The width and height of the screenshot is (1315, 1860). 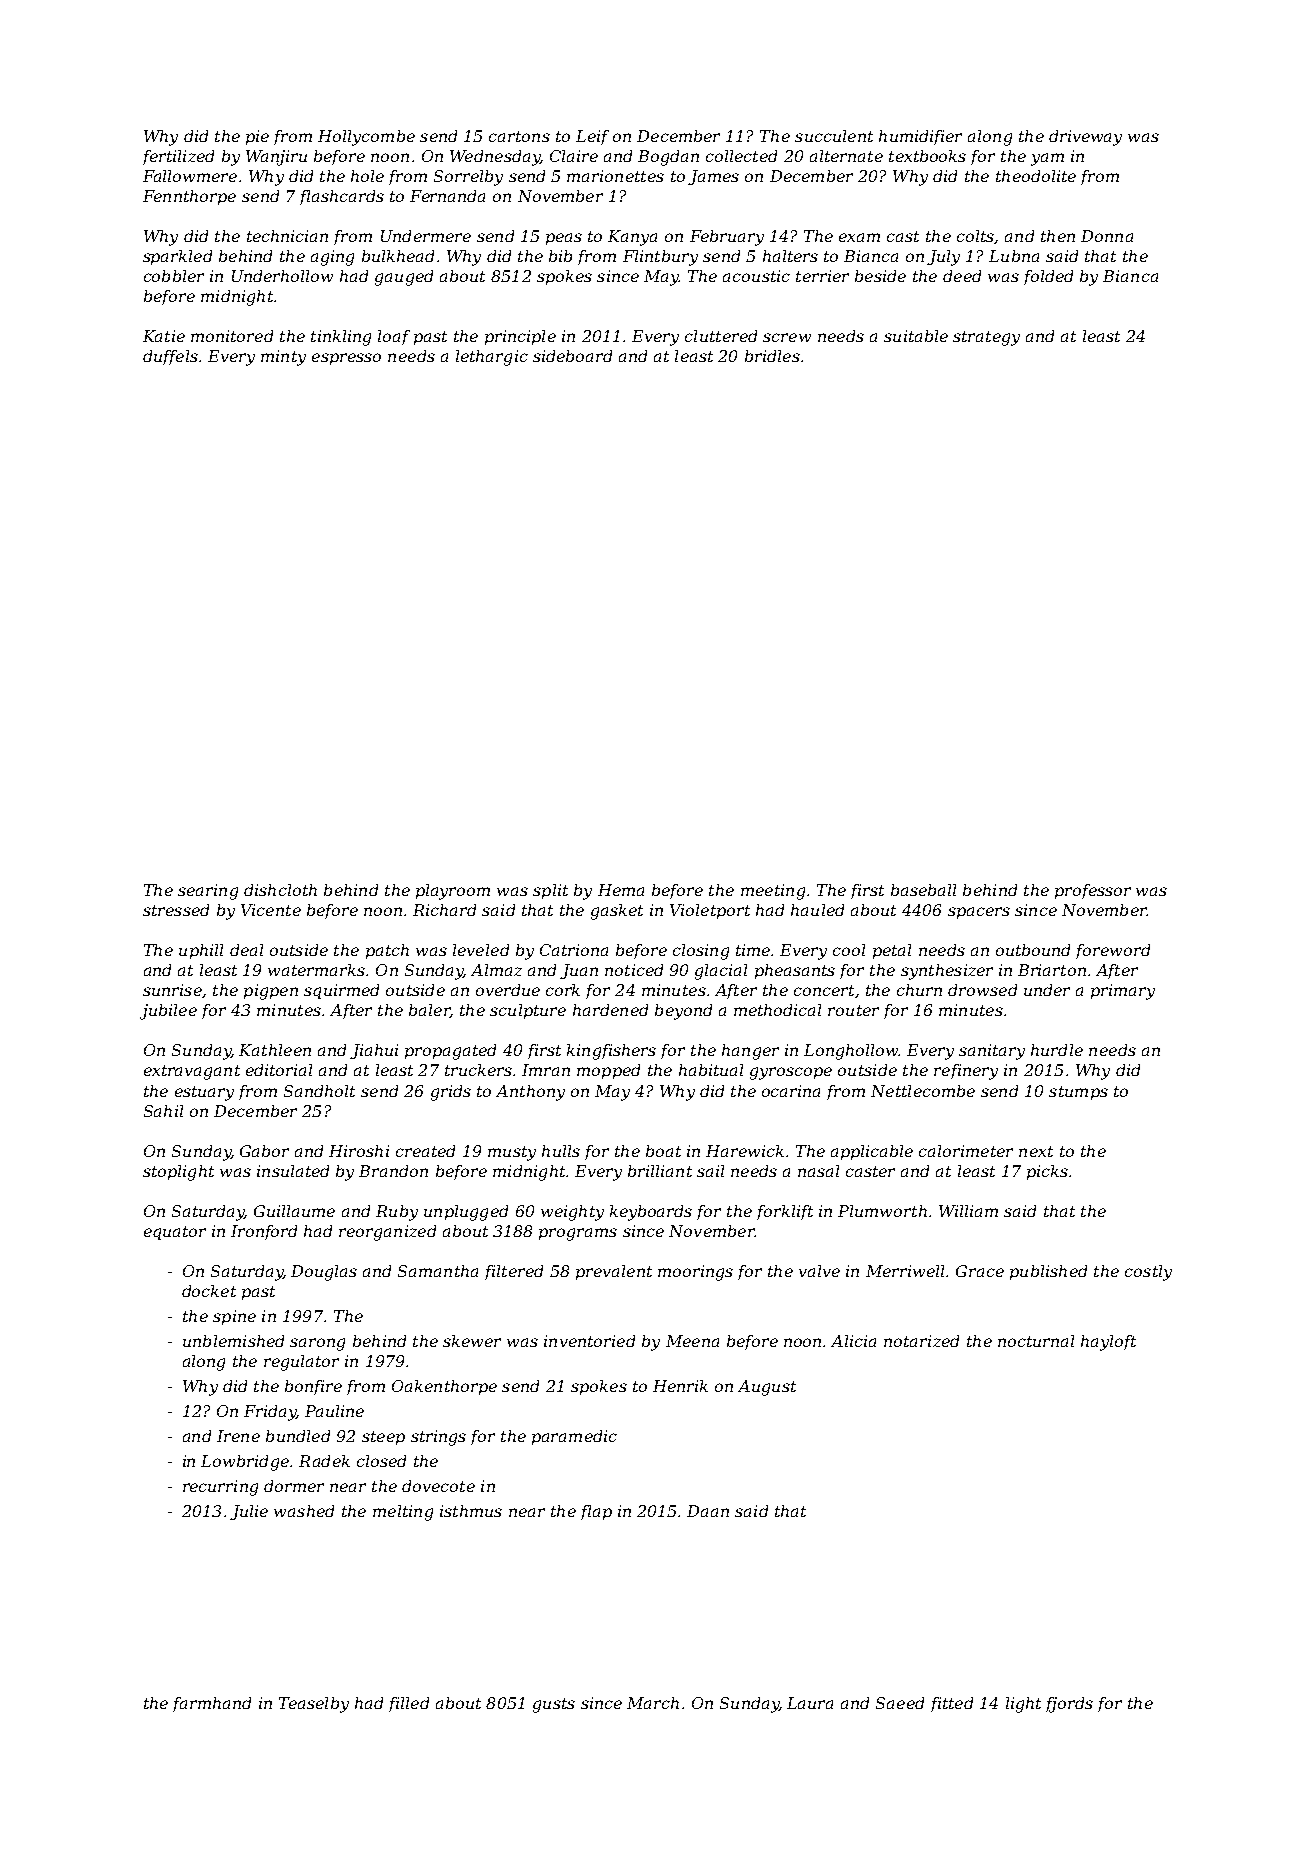 What do you see at coordinates (916, 336) in the screenshot?
I see `suitable` at bounding box center [916, 336].
